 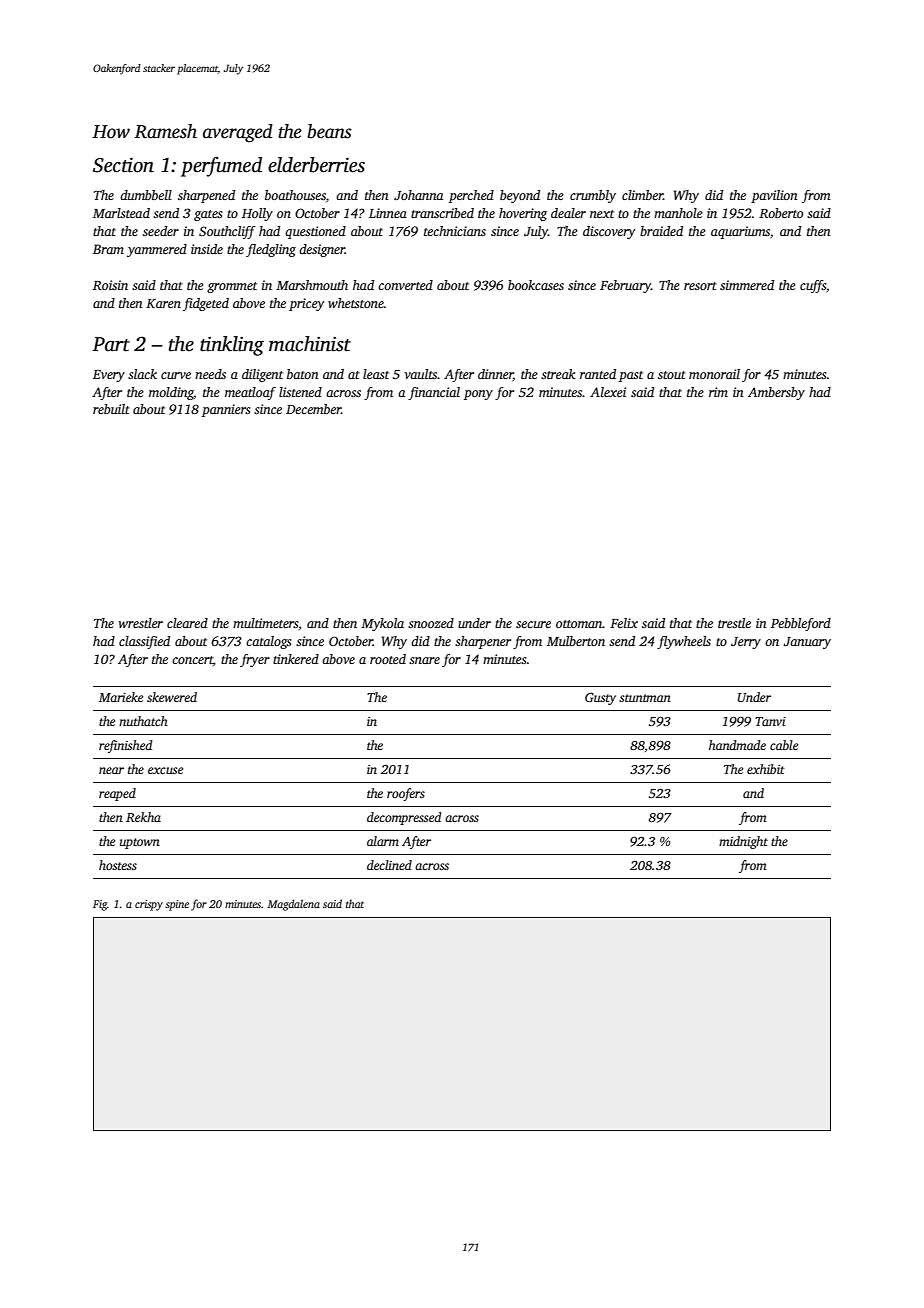 What do you see at coordinates (424, 660) in the document?
I see `snare` at bounding box center [424, 660].
